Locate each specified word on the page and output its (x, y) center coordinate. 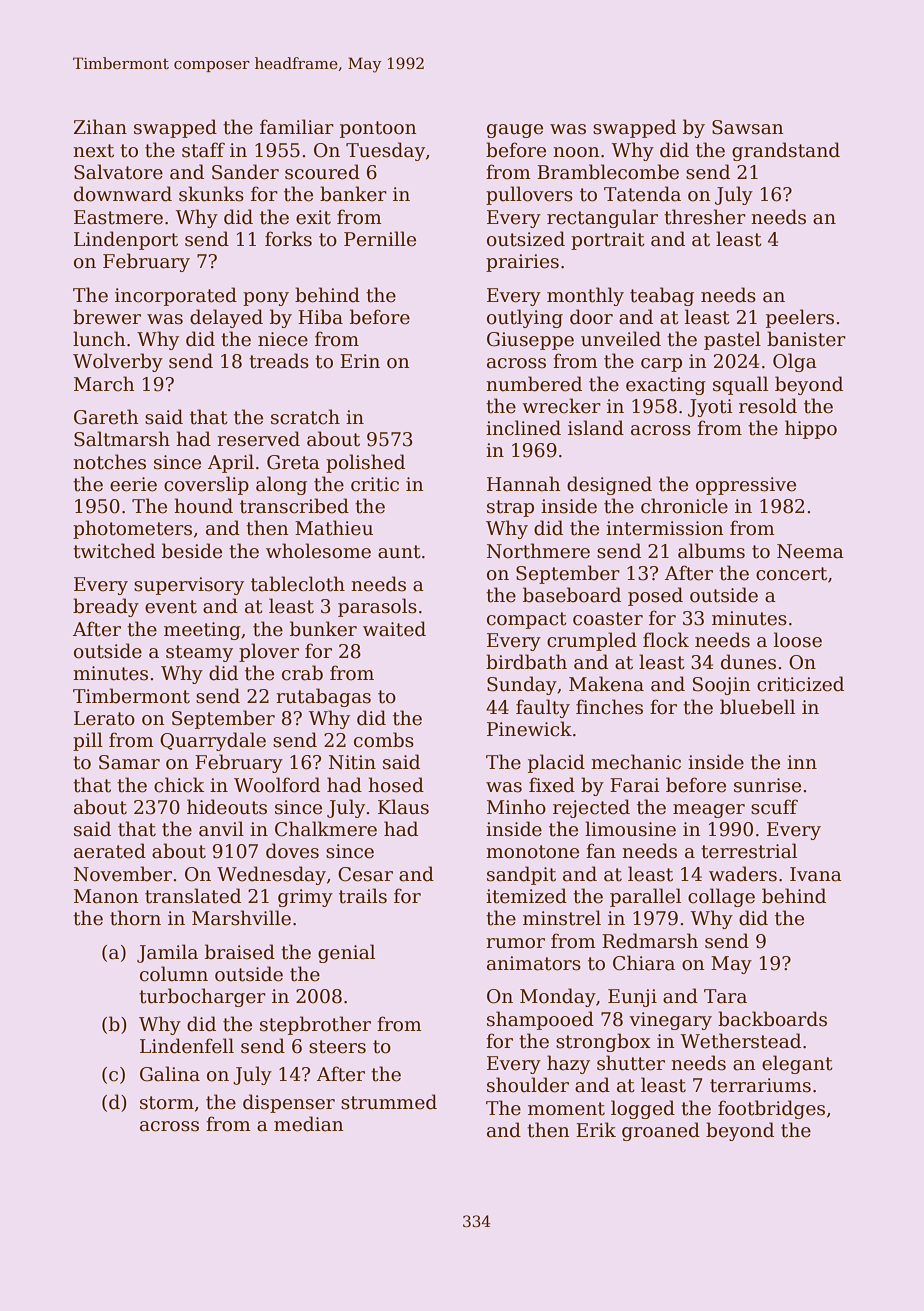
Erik (596, 1129)
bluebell (757, 707)
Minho (516, 807)
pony (266, 299)
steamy (199, 653)
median (309, 1124)
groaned (661, 1131)
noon (576, 152)
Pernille (380, 239)
